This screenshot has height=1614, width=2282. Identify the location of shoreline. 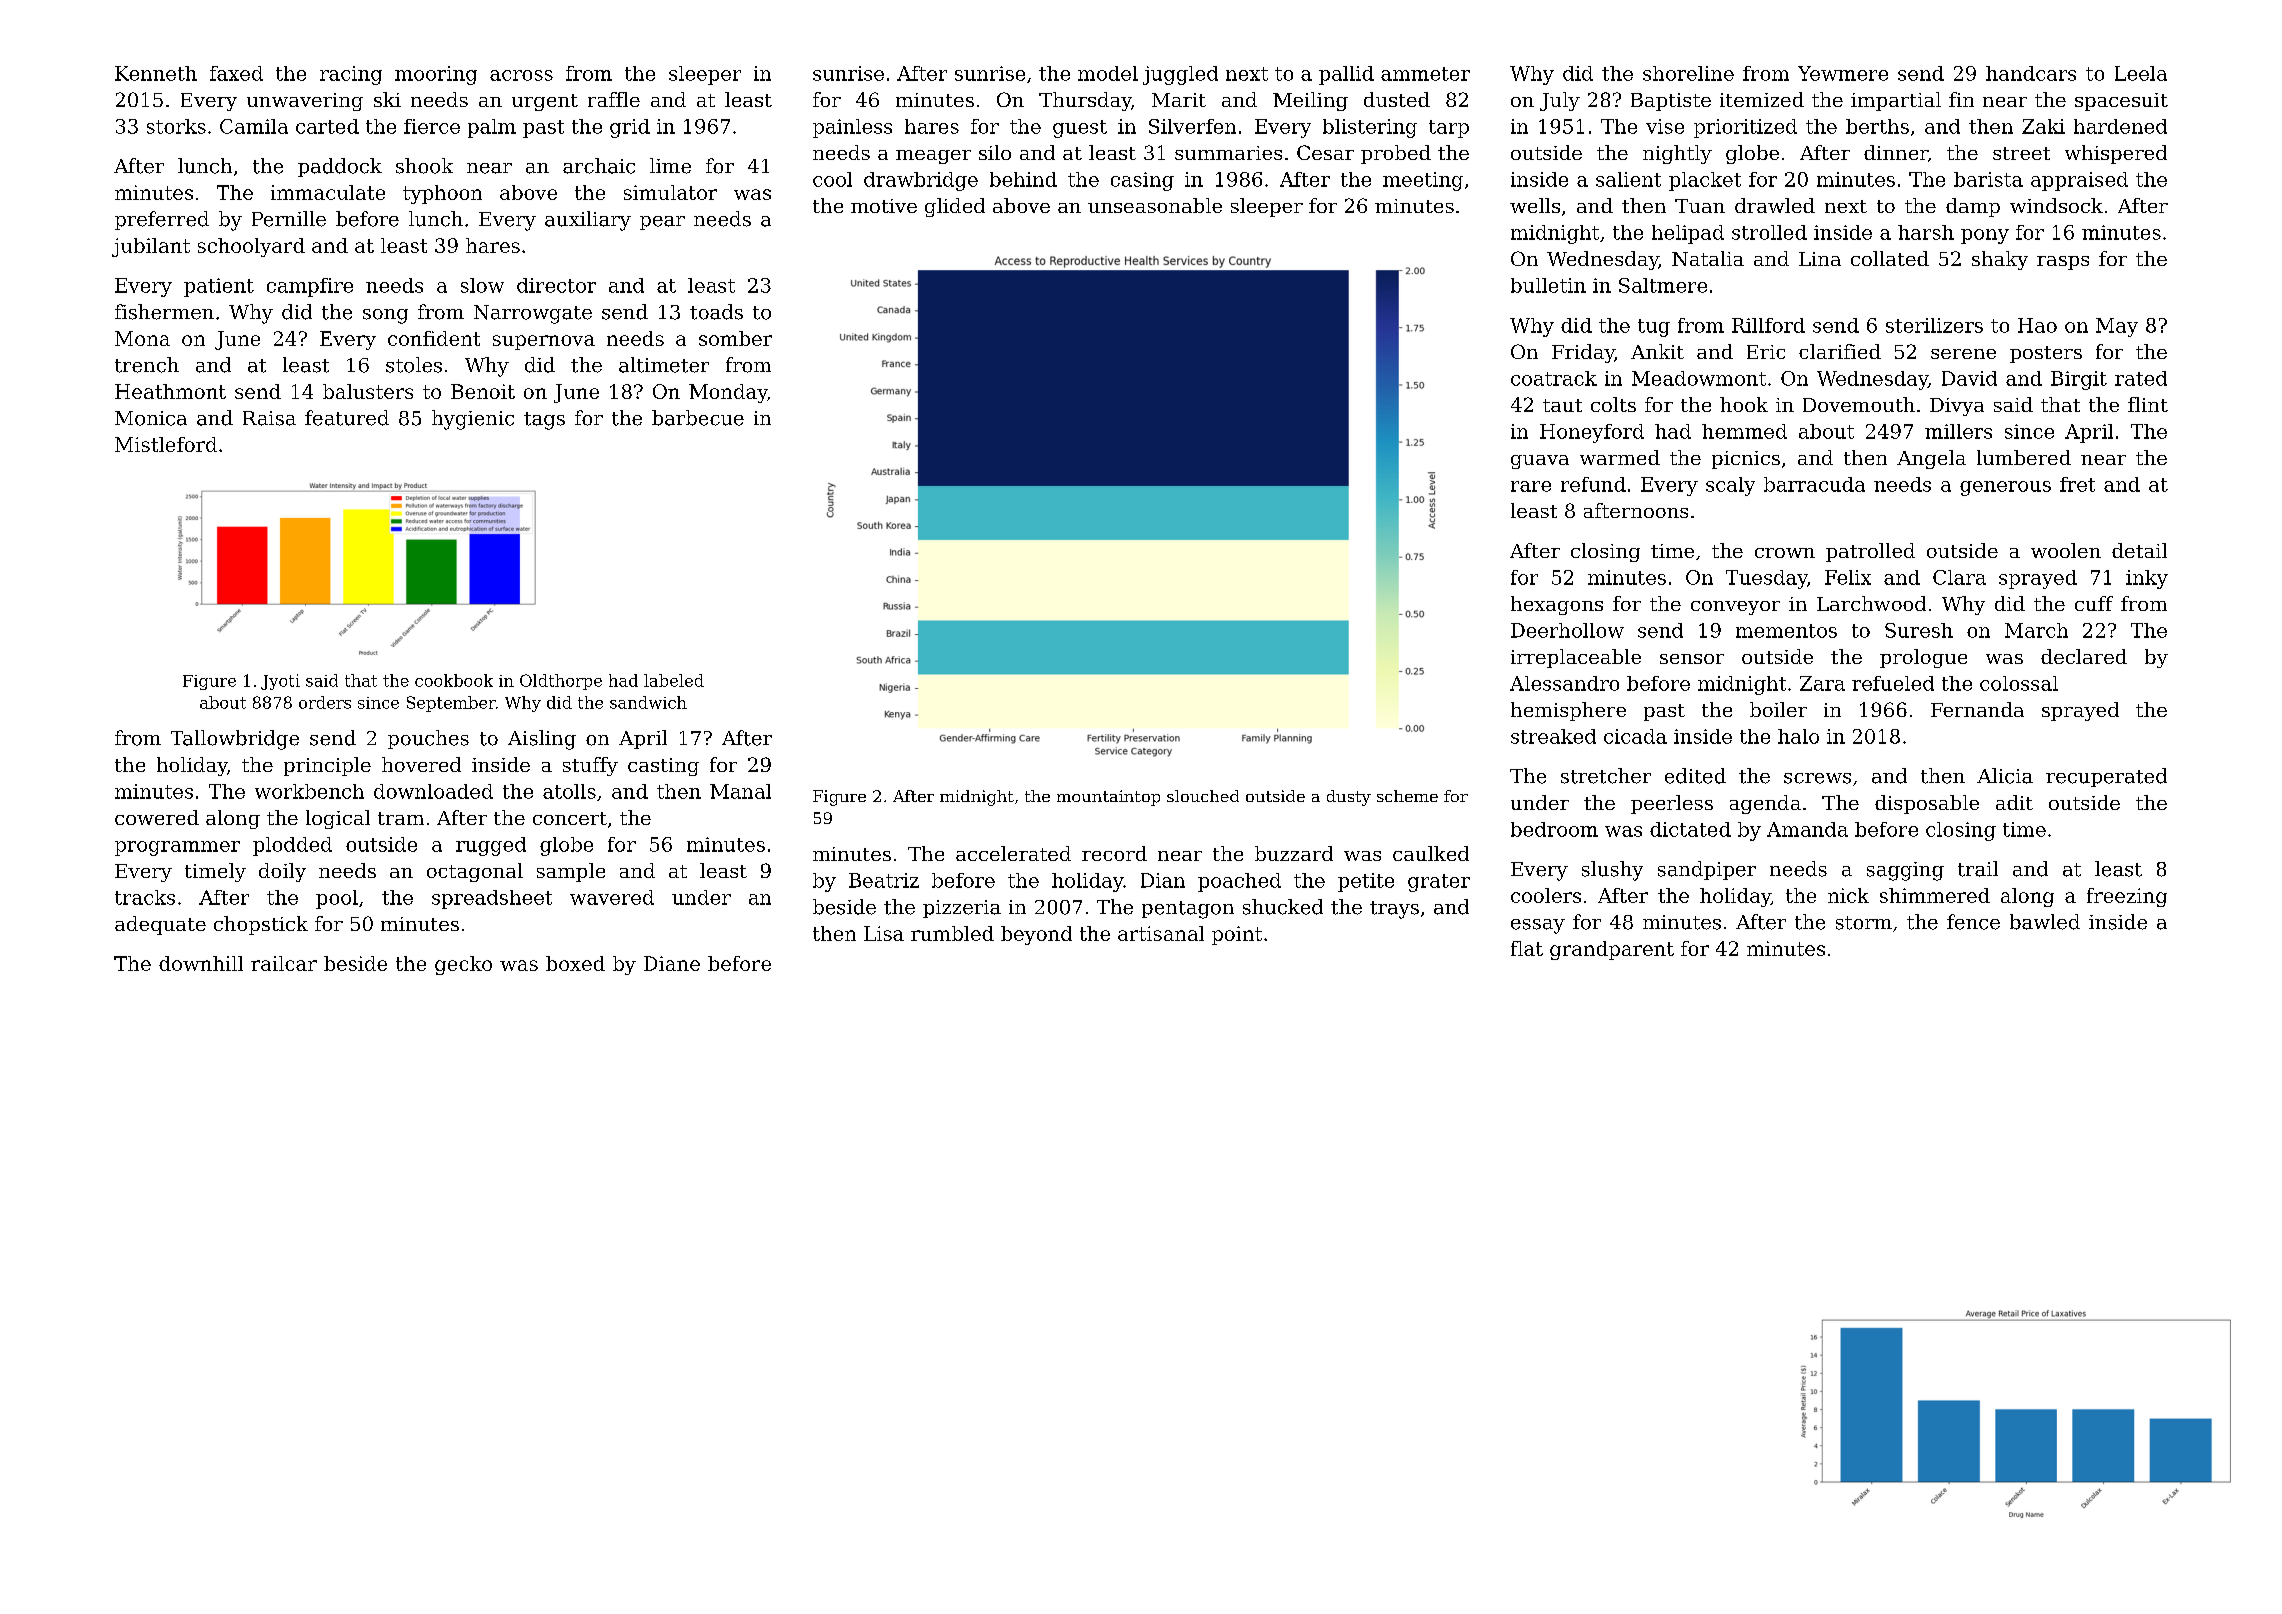
(1688, 73).
